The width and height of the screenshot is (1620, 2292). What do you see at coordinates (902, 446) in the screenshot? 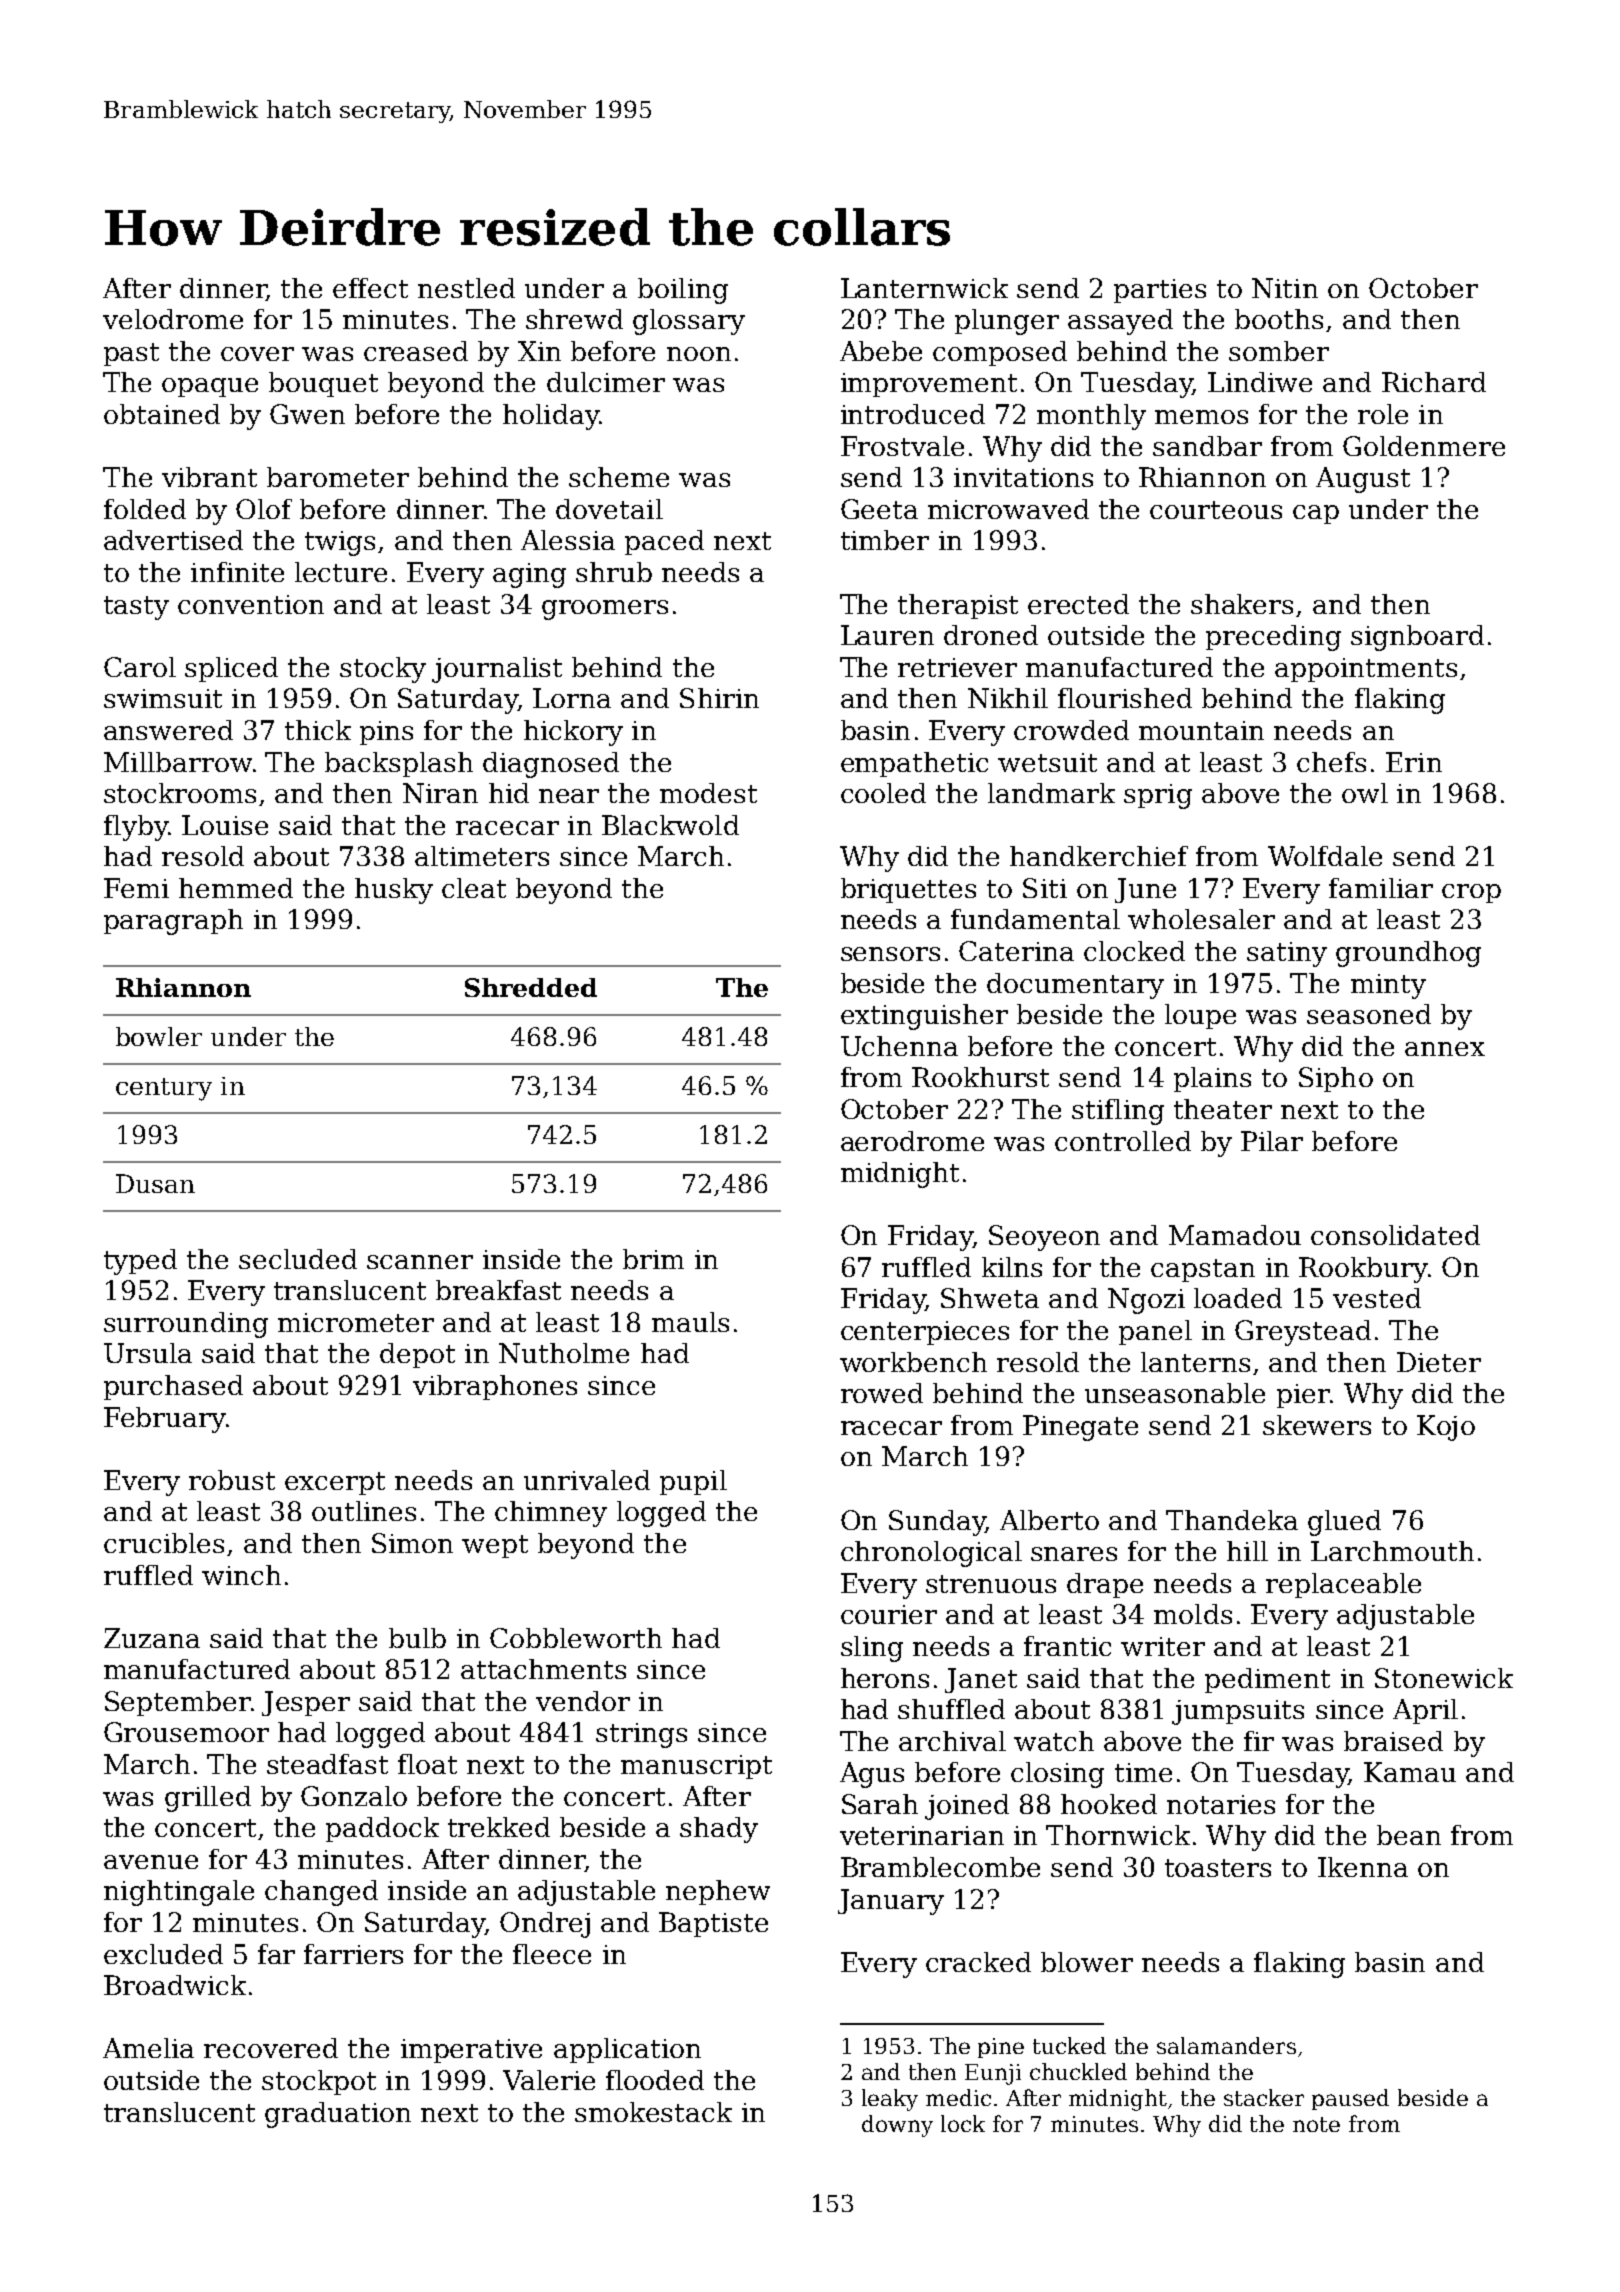
I see `Frostvale` at bounding box center [902, 446].
